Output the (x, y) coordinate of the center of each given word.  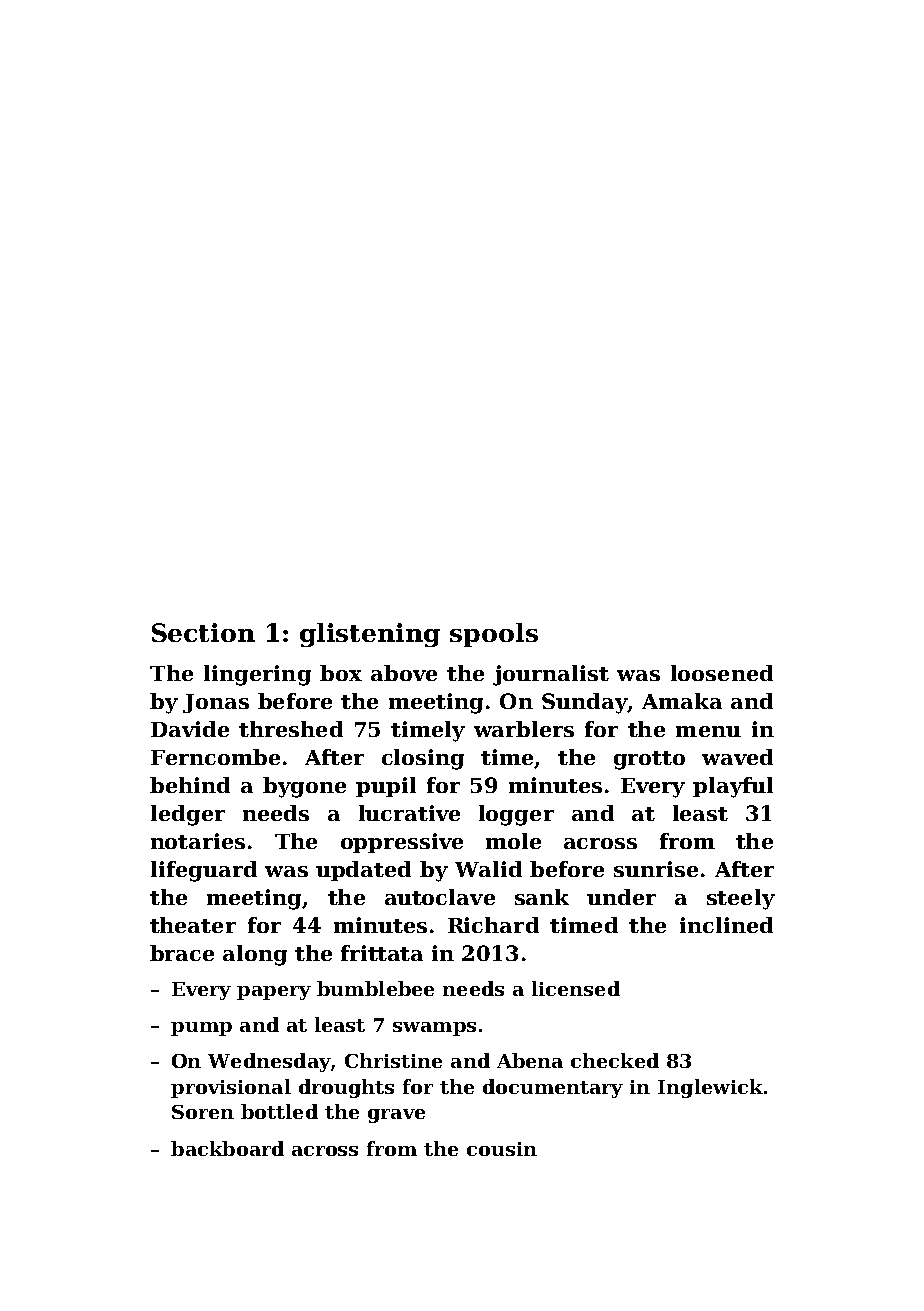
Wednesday (269, 1062)
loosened (722, 673)
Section (203, 632)
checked (615, 1060)
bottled (279, 1111)
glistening (370, 635)
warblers (524, 729)
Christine (393, 1060)
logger (516, 815)
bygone (304, 787)
